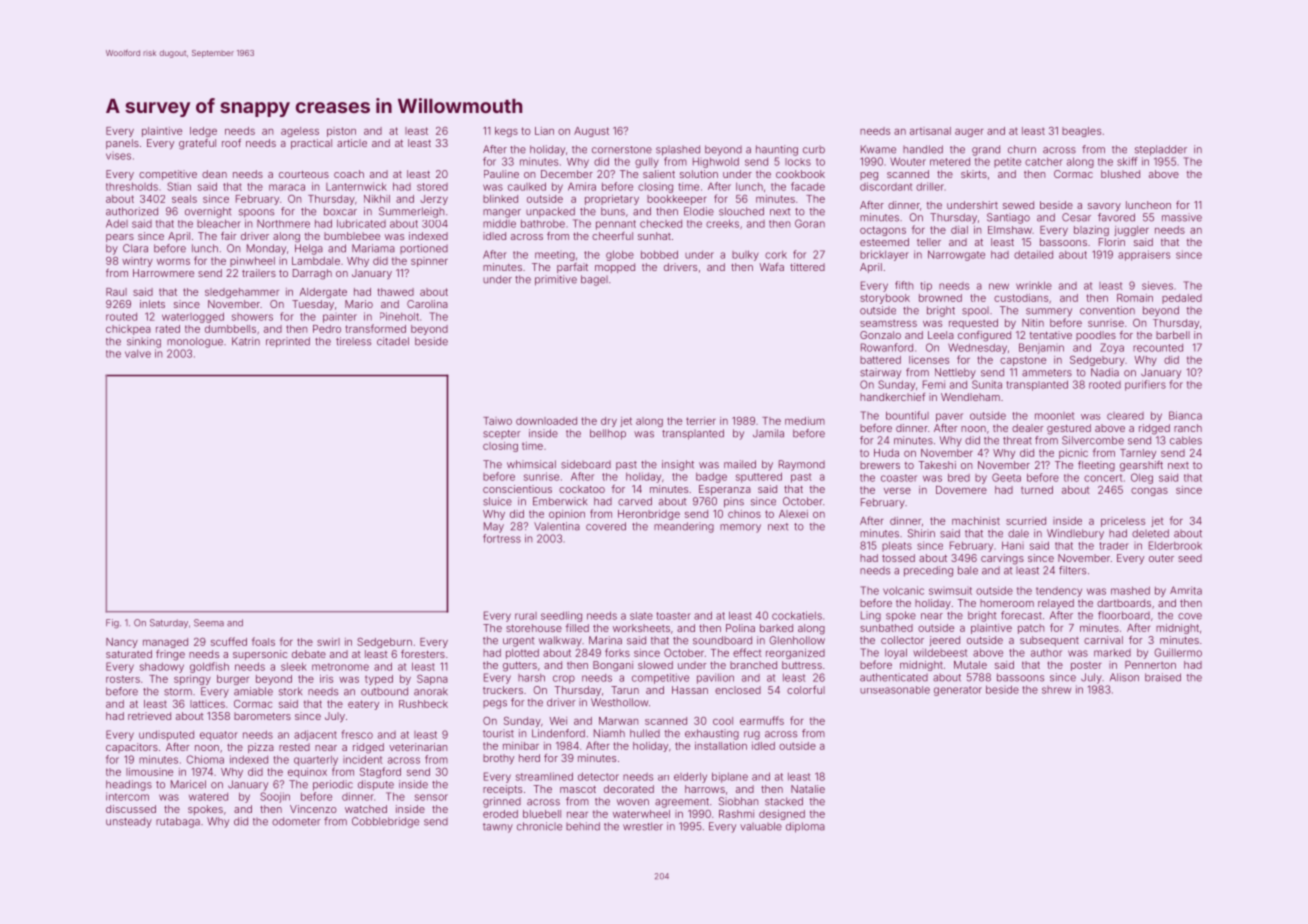 This screenshot has height=924, width=1308. What do you see at coordinates (497, 501) in the screenshot?
I see `sluice` at bounding box center [497, 501].
